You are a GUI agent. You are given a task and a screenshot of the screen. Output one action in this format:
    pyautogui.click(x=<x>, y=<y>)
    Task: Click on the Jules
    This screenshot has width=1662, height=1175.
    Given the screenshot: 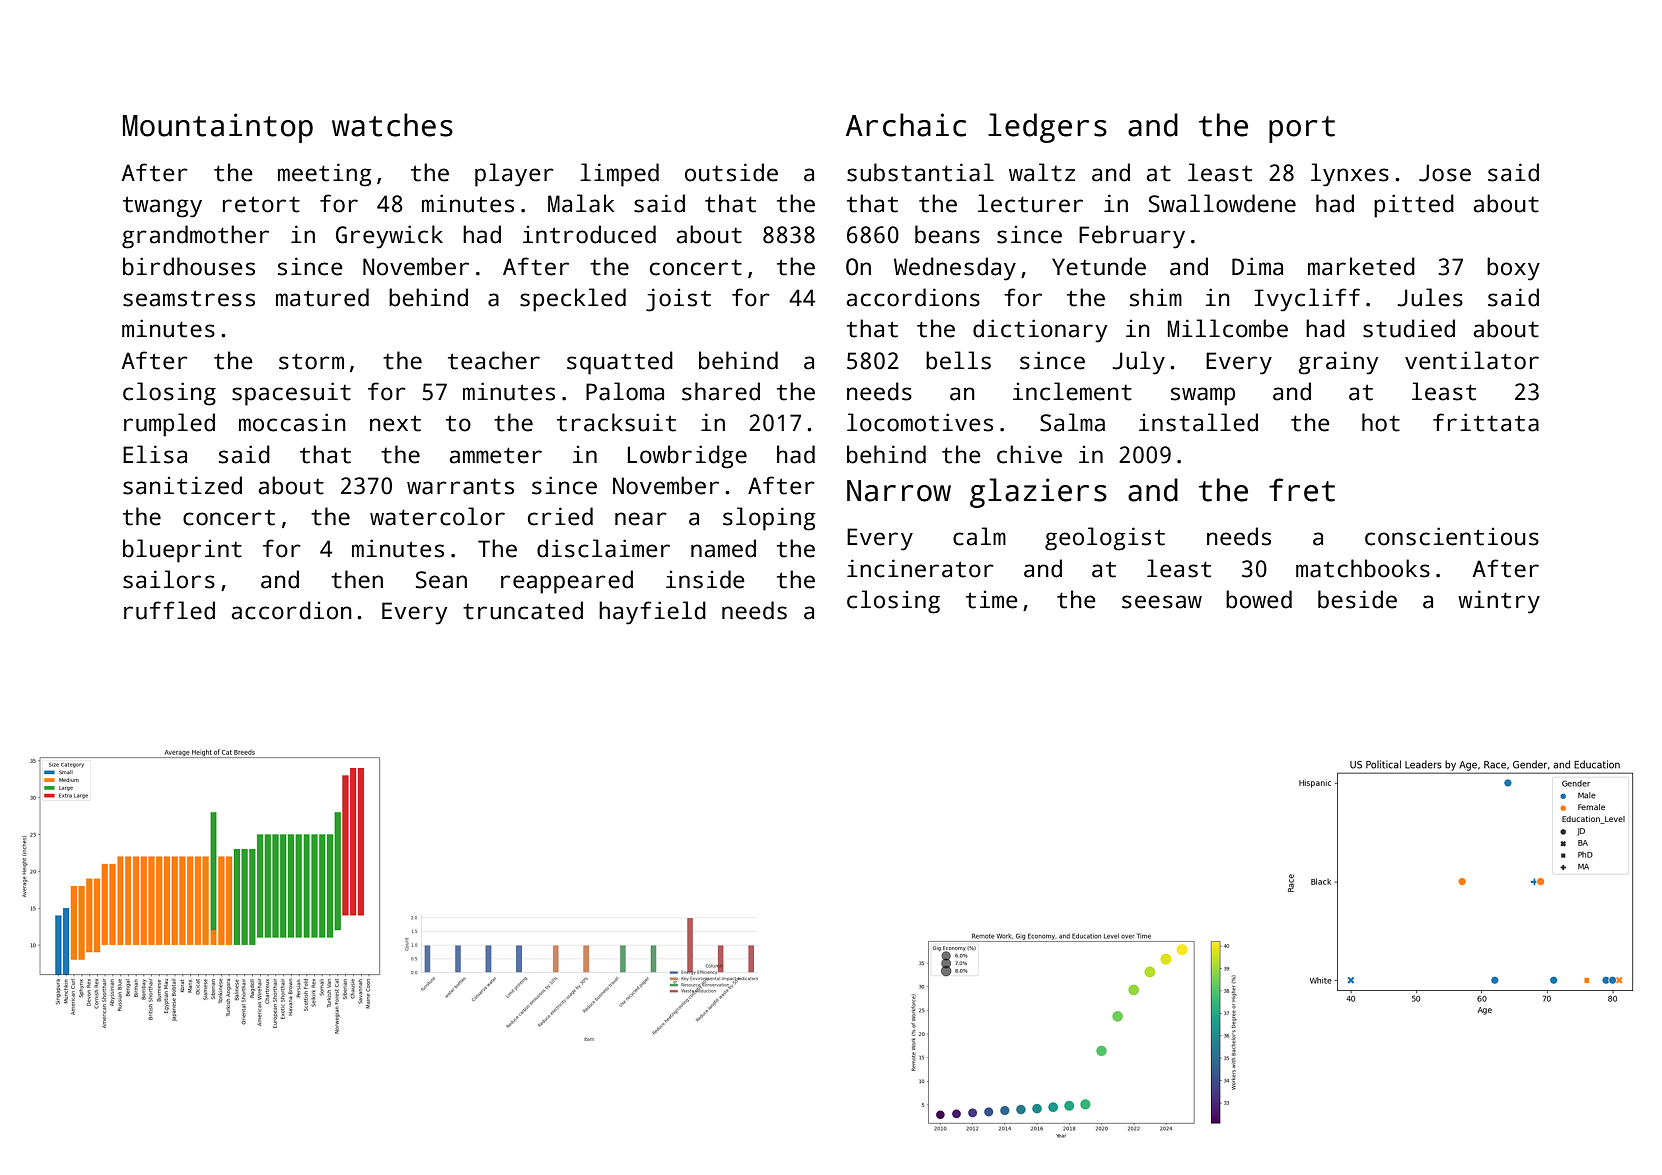 What is the action you would take?
    pyautogui.click(x=1430, y=297)
